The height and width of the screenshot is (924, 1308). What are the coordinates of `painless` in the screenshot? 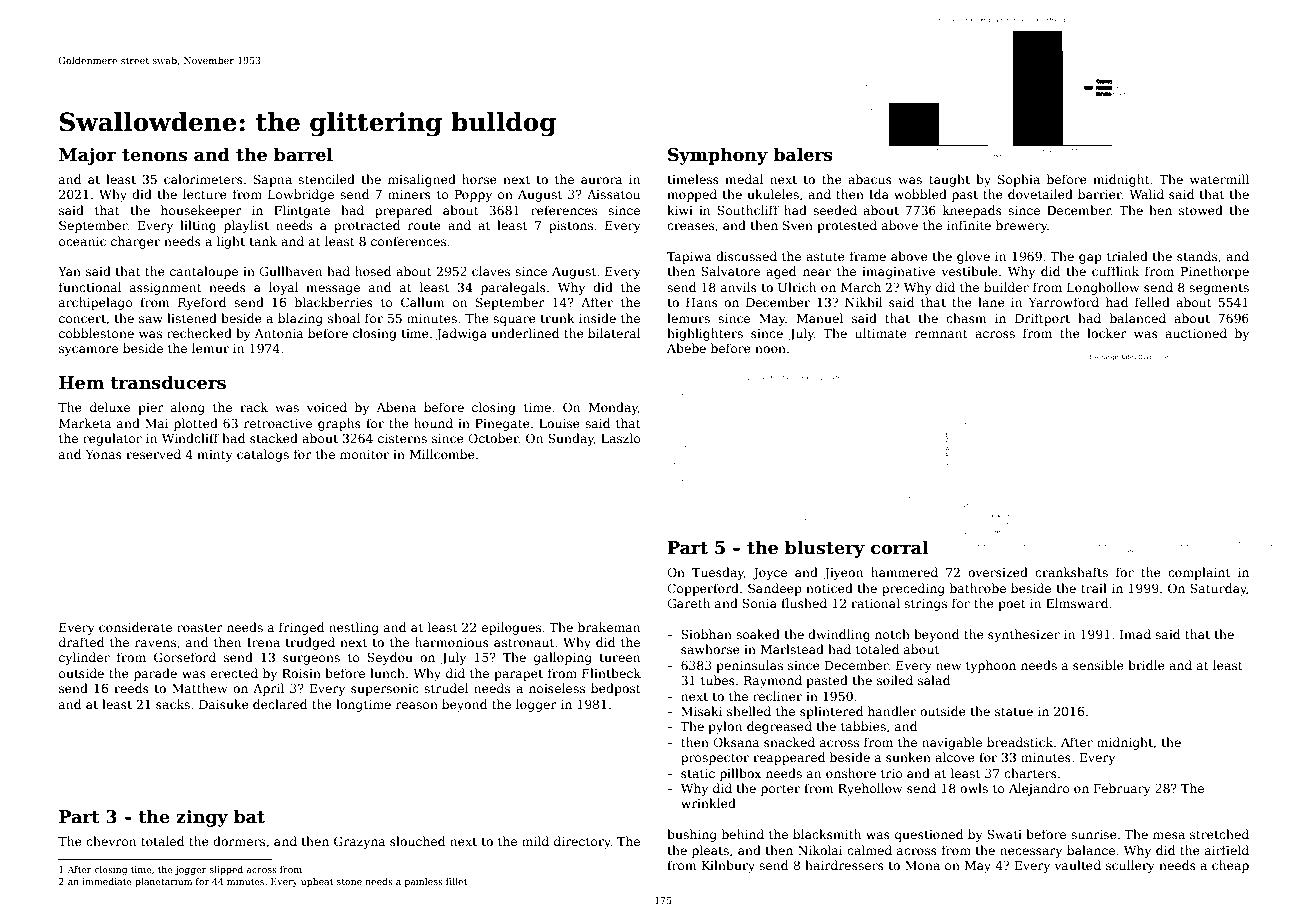 It's located at (424, 882).
